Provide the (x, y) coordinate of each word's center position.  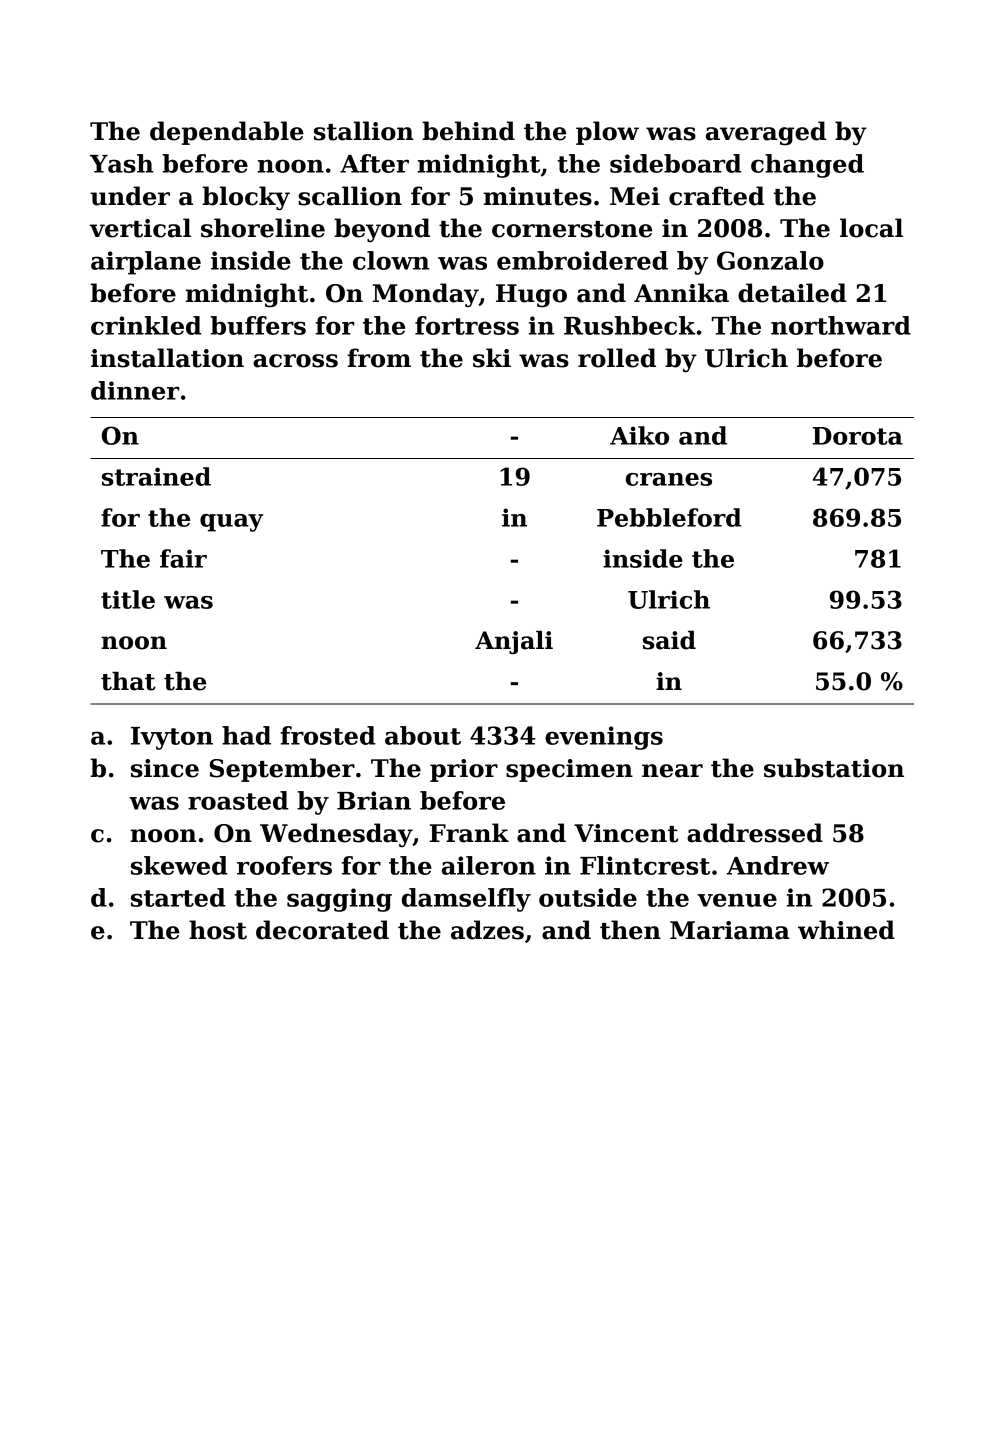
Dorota (858, 436)
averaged (766, 133)
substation (834, 768)
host (218, 930)
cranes (669, 479)
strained (156, 476)
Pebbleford (669, 517)
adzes (487, 930)
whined (846, 930)
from (379, 358)
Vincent (626, 833)
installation (167, 358)
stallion (364, 131)
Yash (122, 163)
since (165, 768)
